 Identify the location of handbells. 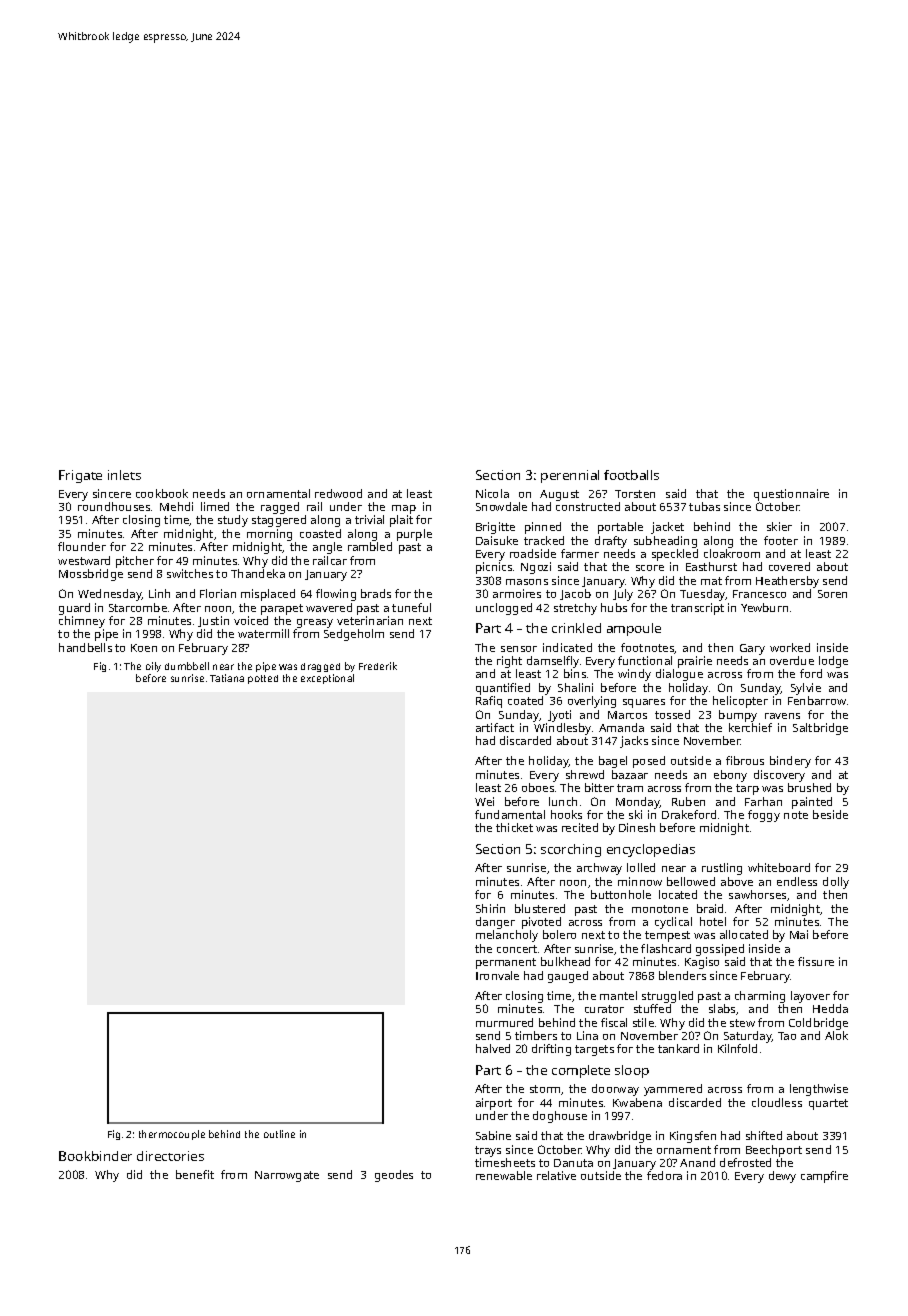
(85, 647).
